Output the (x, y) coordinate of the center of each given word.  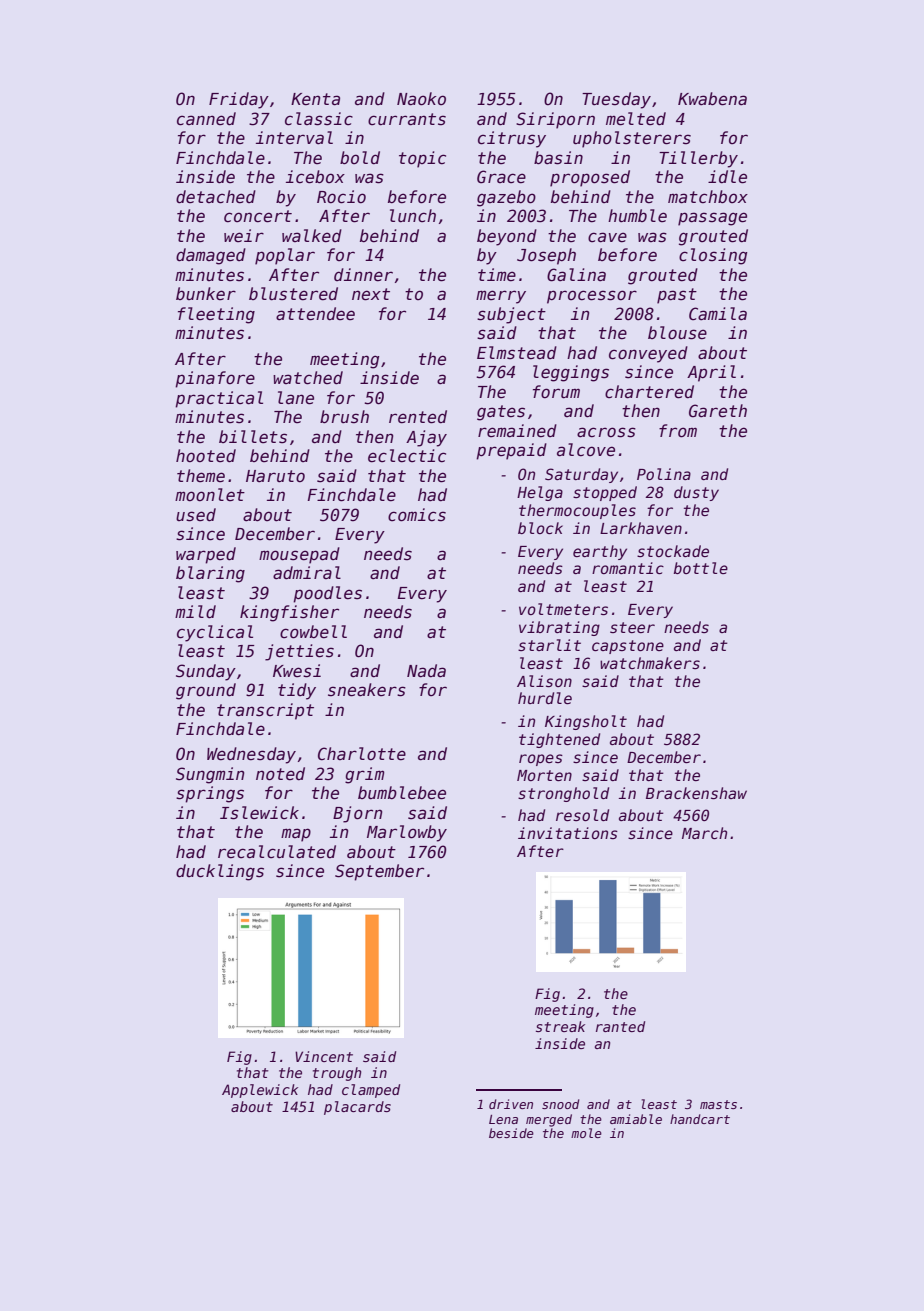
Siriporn (555, 120)
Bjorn (357, 814)
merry (501, 297)
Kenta (315, 99)
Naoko (421, 99)
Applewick (260, 1091)
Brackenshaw (696, 793)
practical (219, 399)
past (677, 296)
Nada (426, 671)
